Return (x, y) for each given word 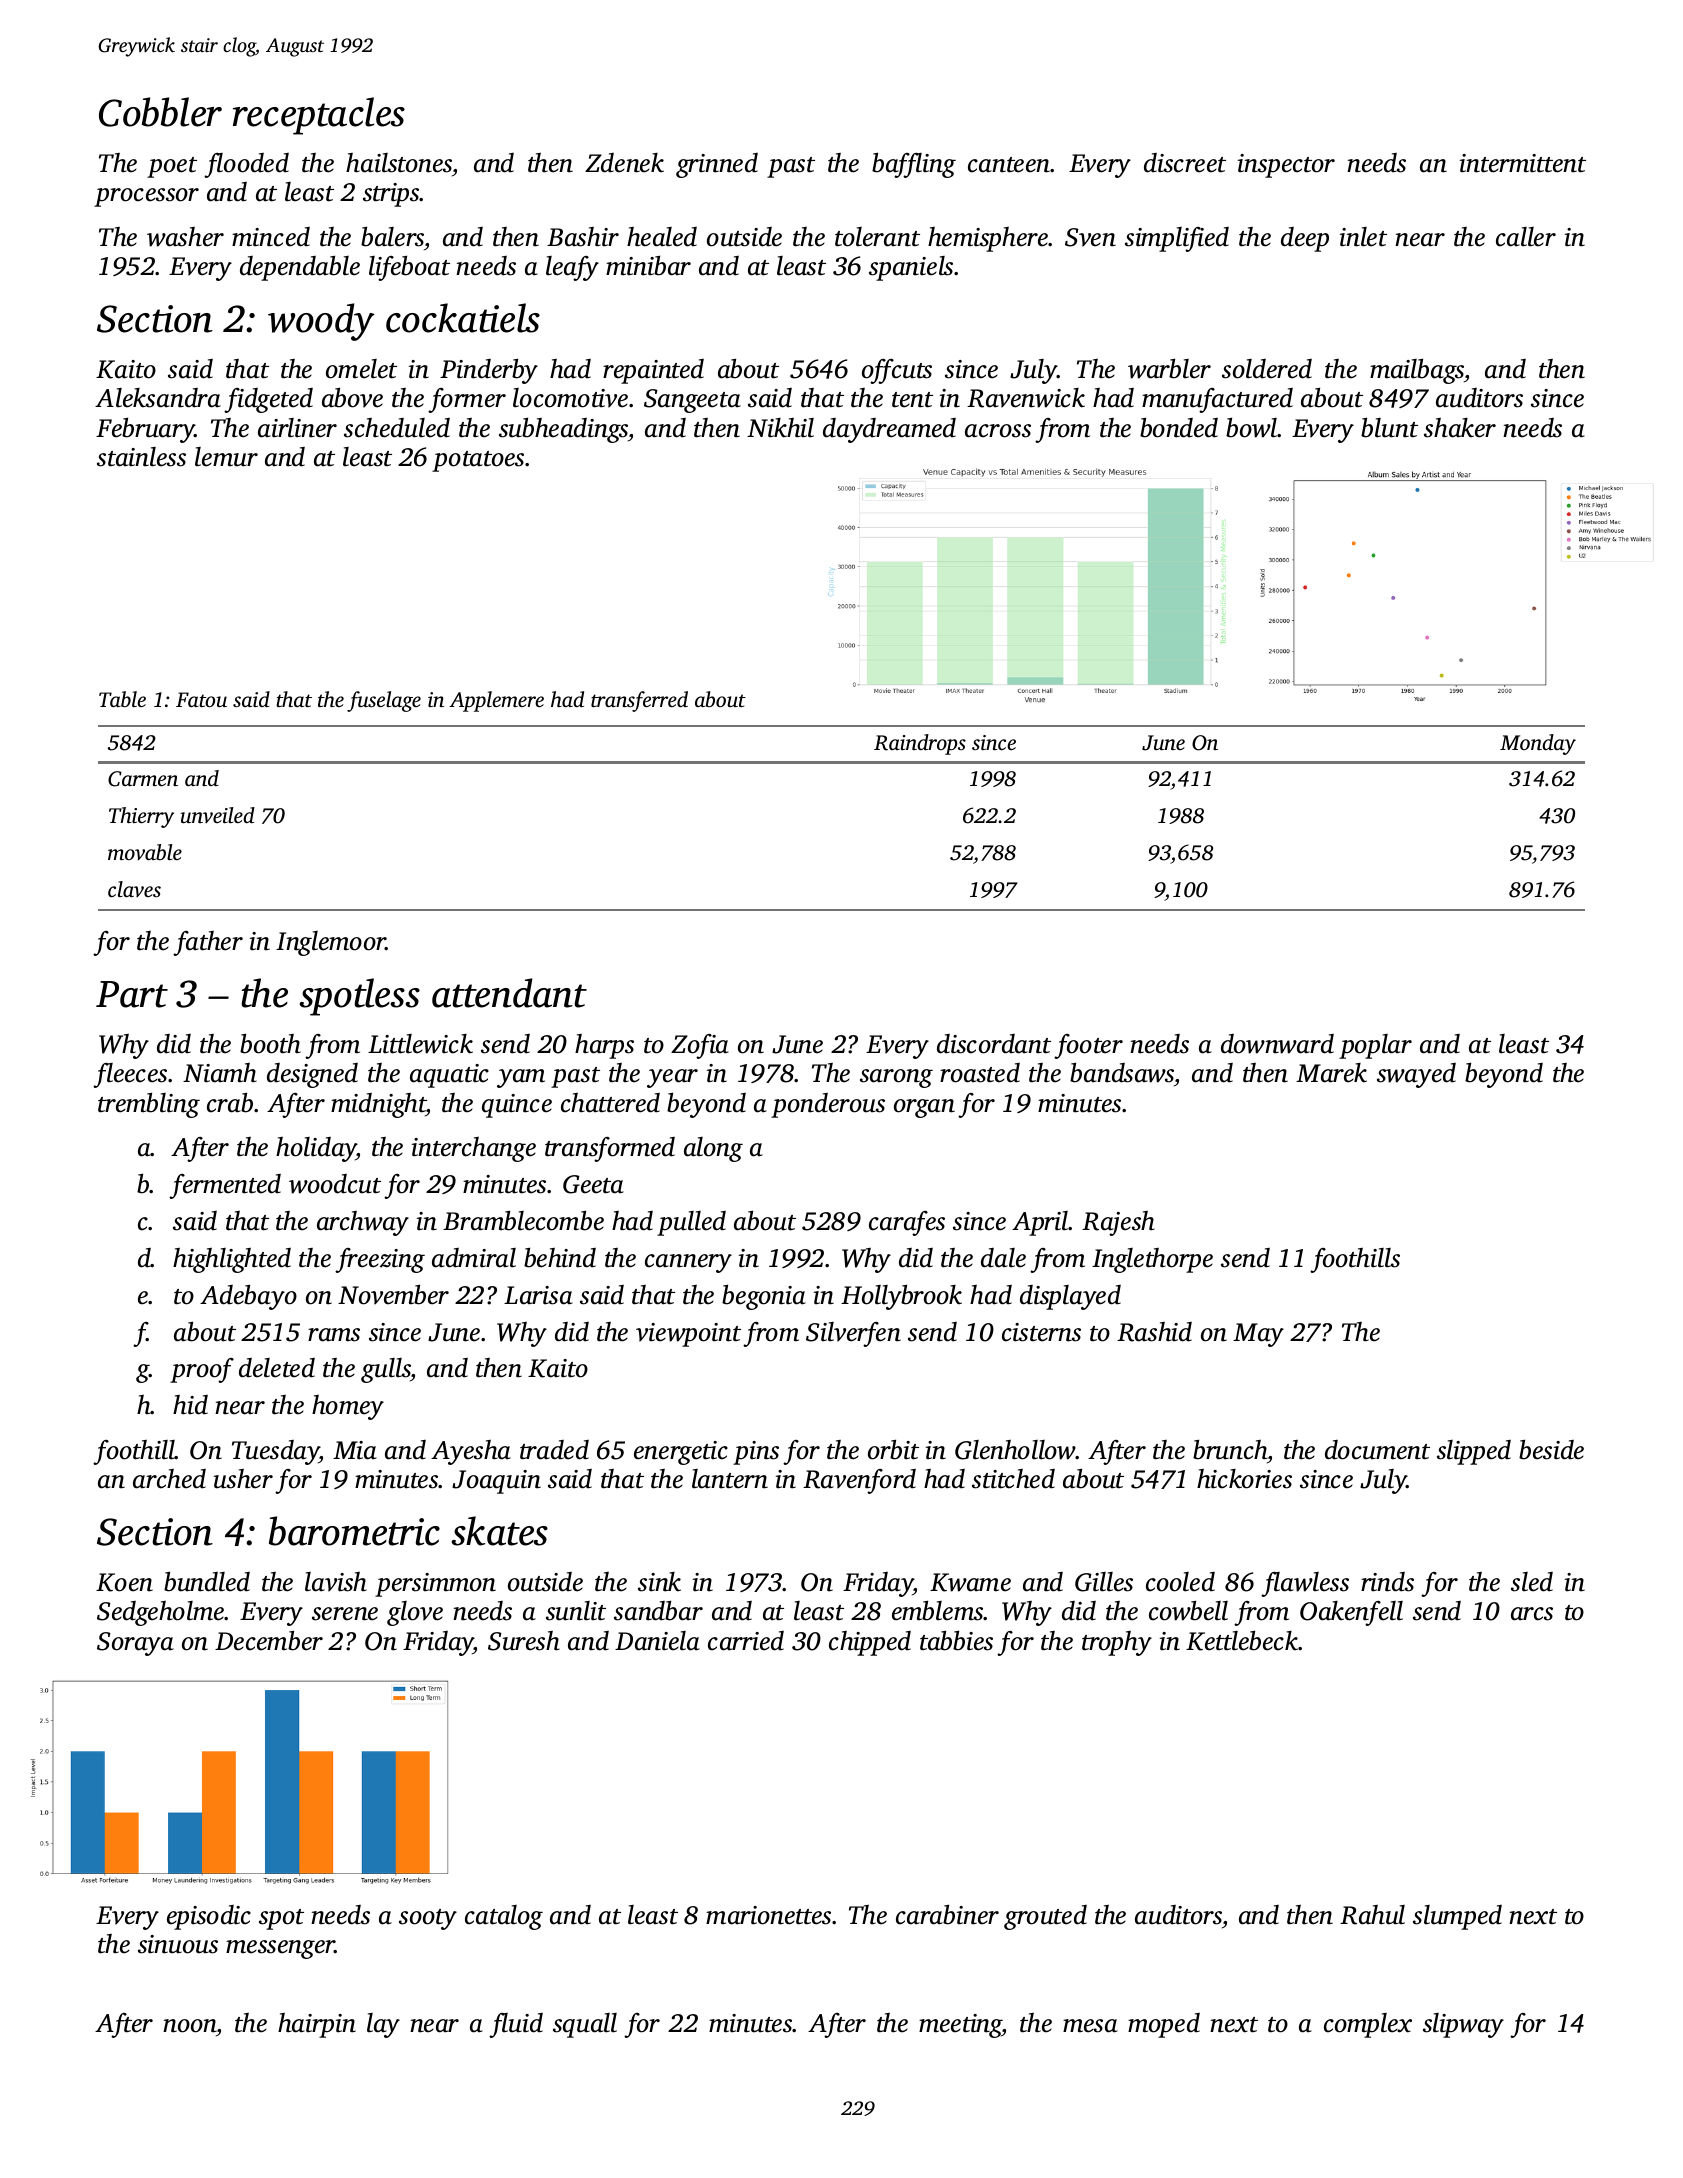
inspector (1286, 166)
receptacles (319, 116)
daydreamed (889, 430)
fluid (516, 2025)
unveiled (217, 815)
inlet (1363, 237)
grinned (717, 165)
